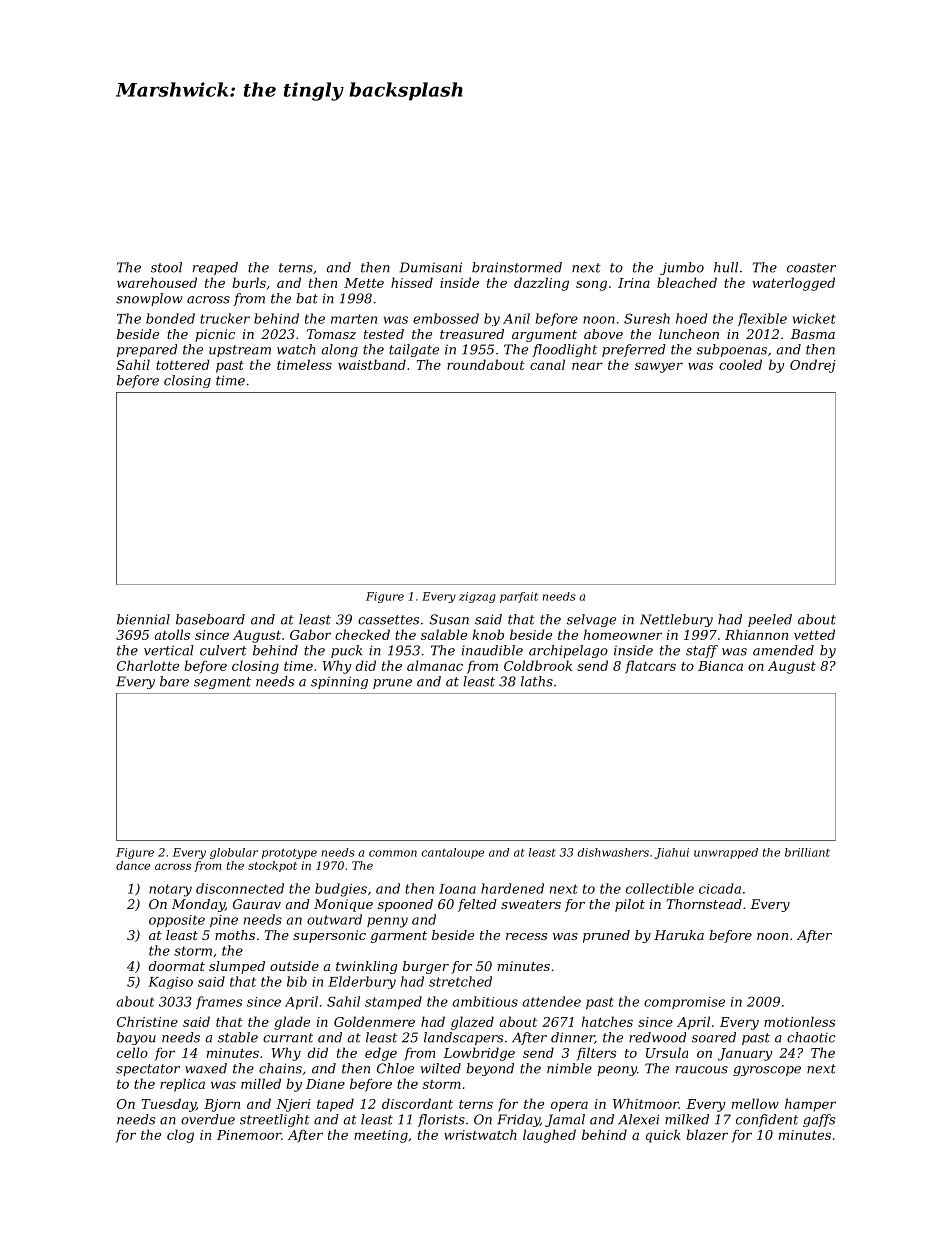  What do you see at coordinates (435, 665) in the screenshot?
I see `almanac` at bounding box center [435, 665].
